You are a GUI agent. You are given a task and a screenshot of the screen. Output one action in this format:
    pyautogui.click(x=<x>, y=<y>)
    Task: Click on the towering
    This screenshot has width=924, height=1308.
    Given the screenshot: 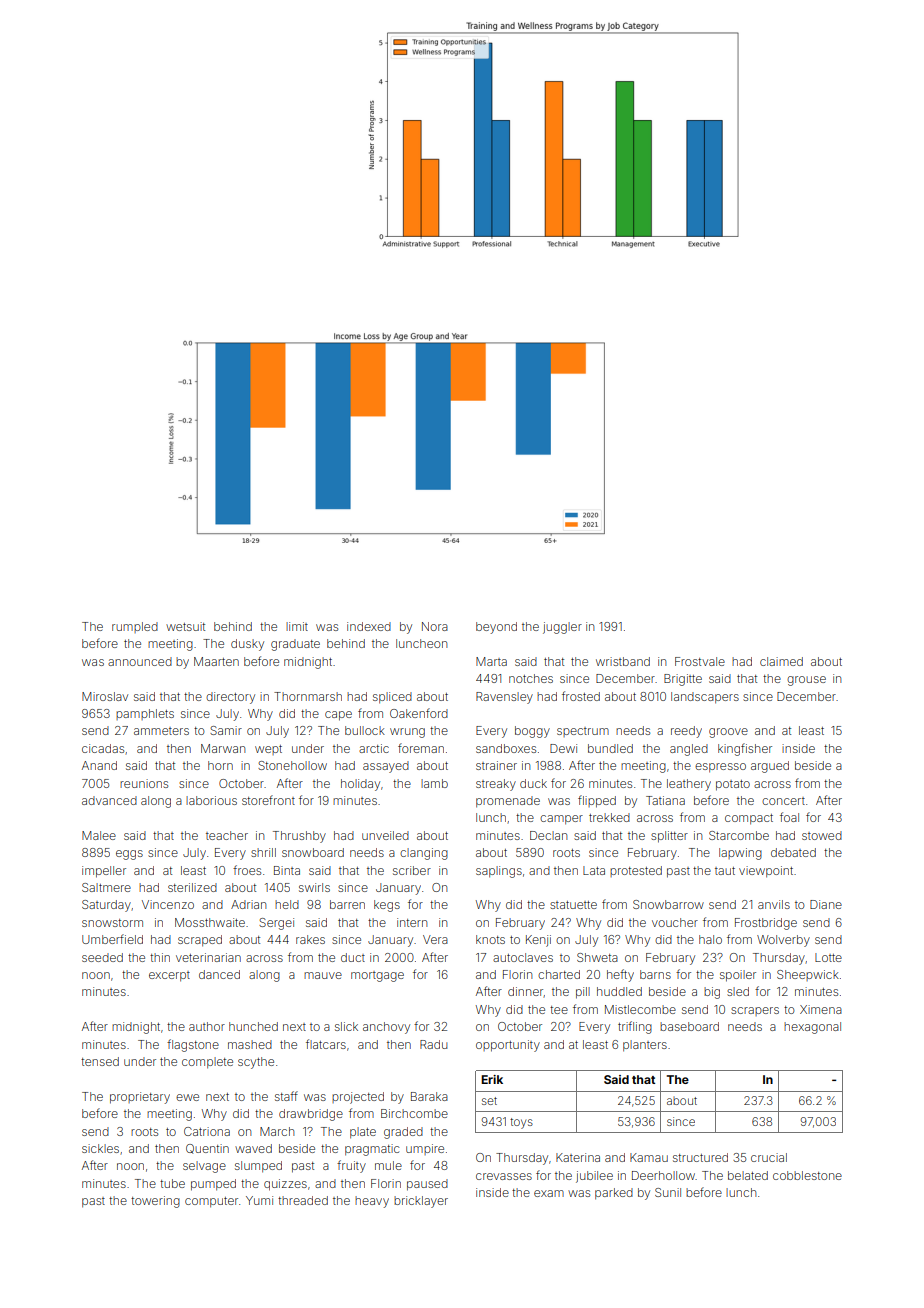 What is the action you would take?
    pyautogui.click(x=155, y=1202)
